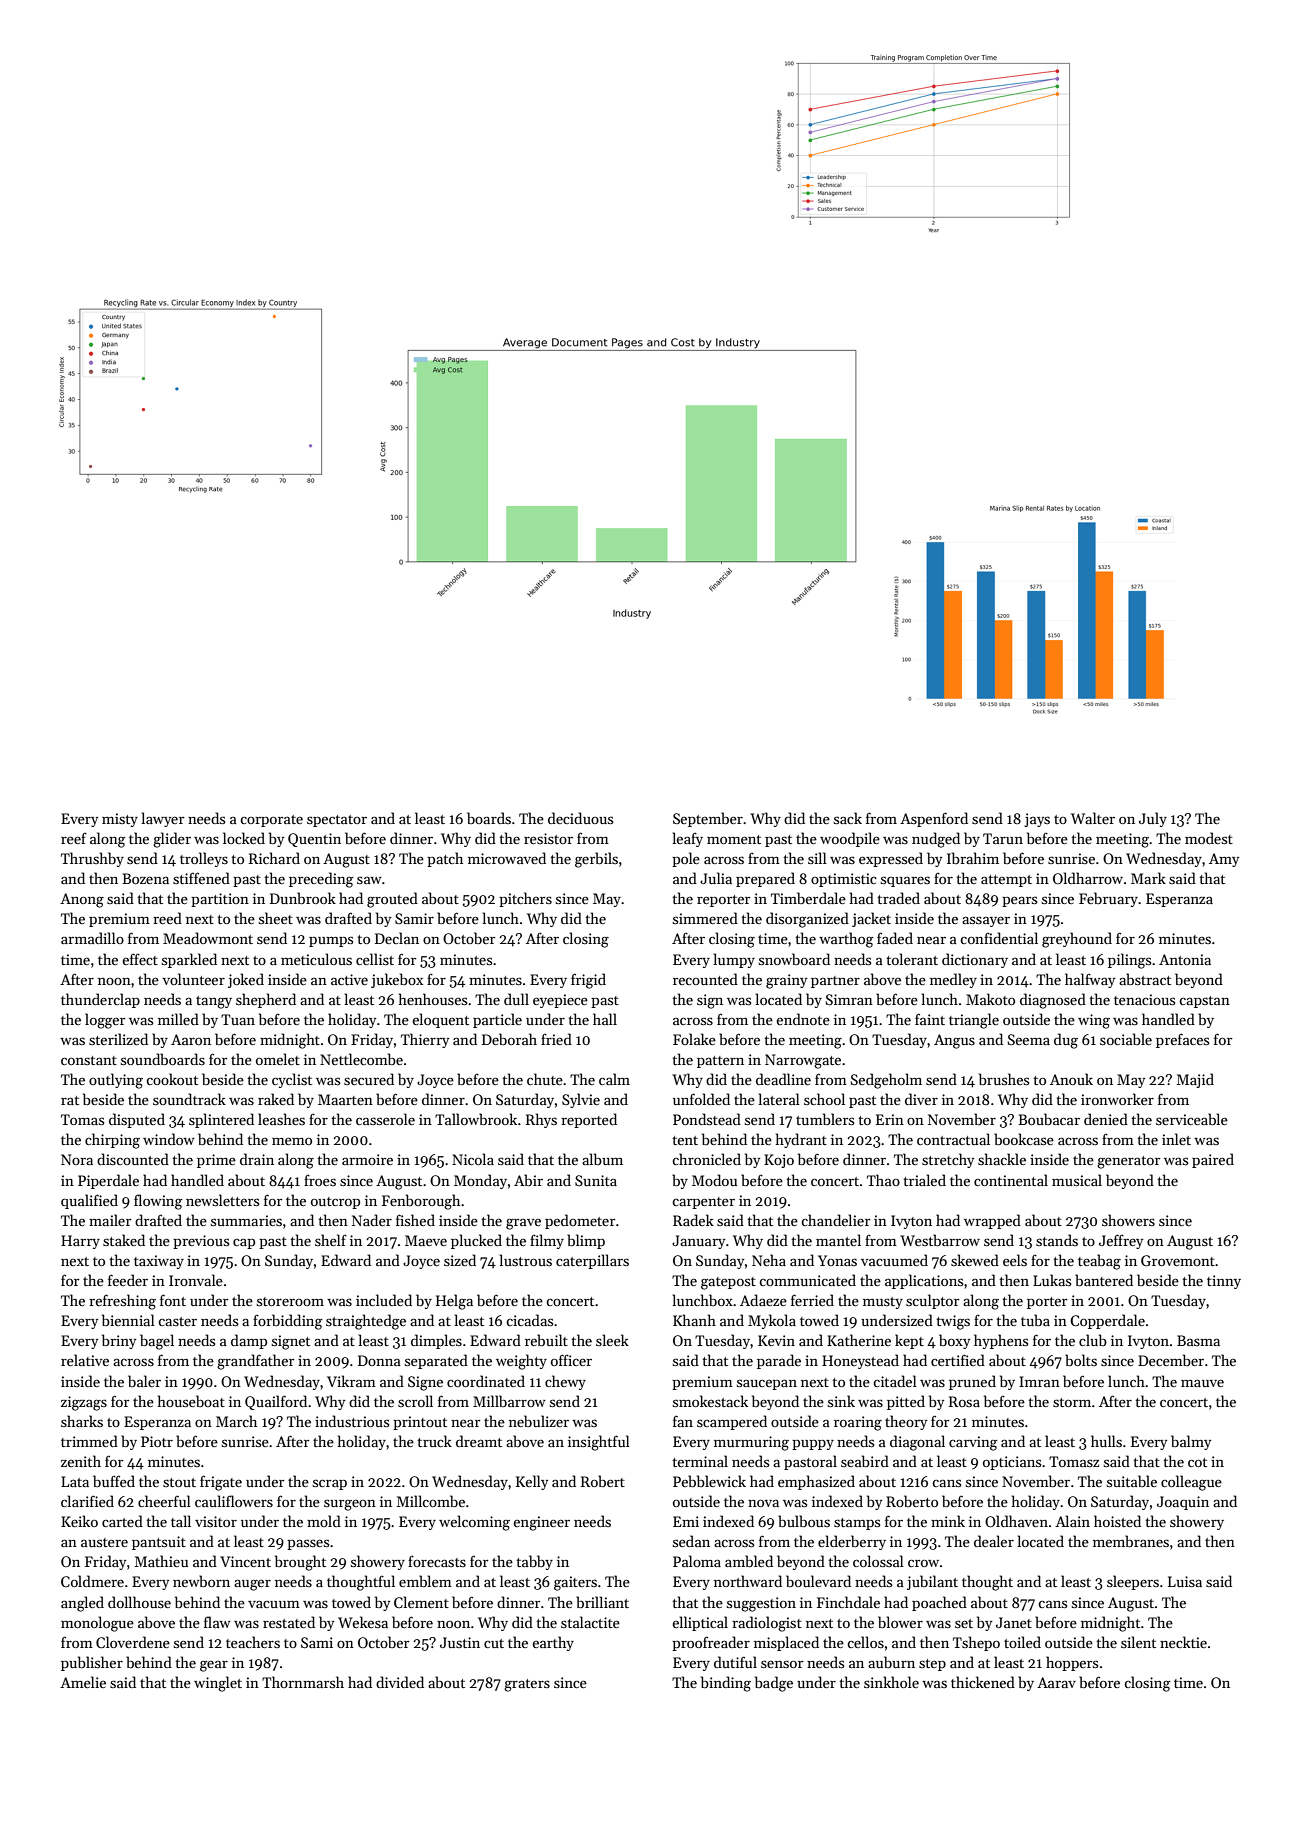  What do you see at coordinates (732, 1422) in the screenshot?
I see `scampered` at bounding box center [732, 1422].
